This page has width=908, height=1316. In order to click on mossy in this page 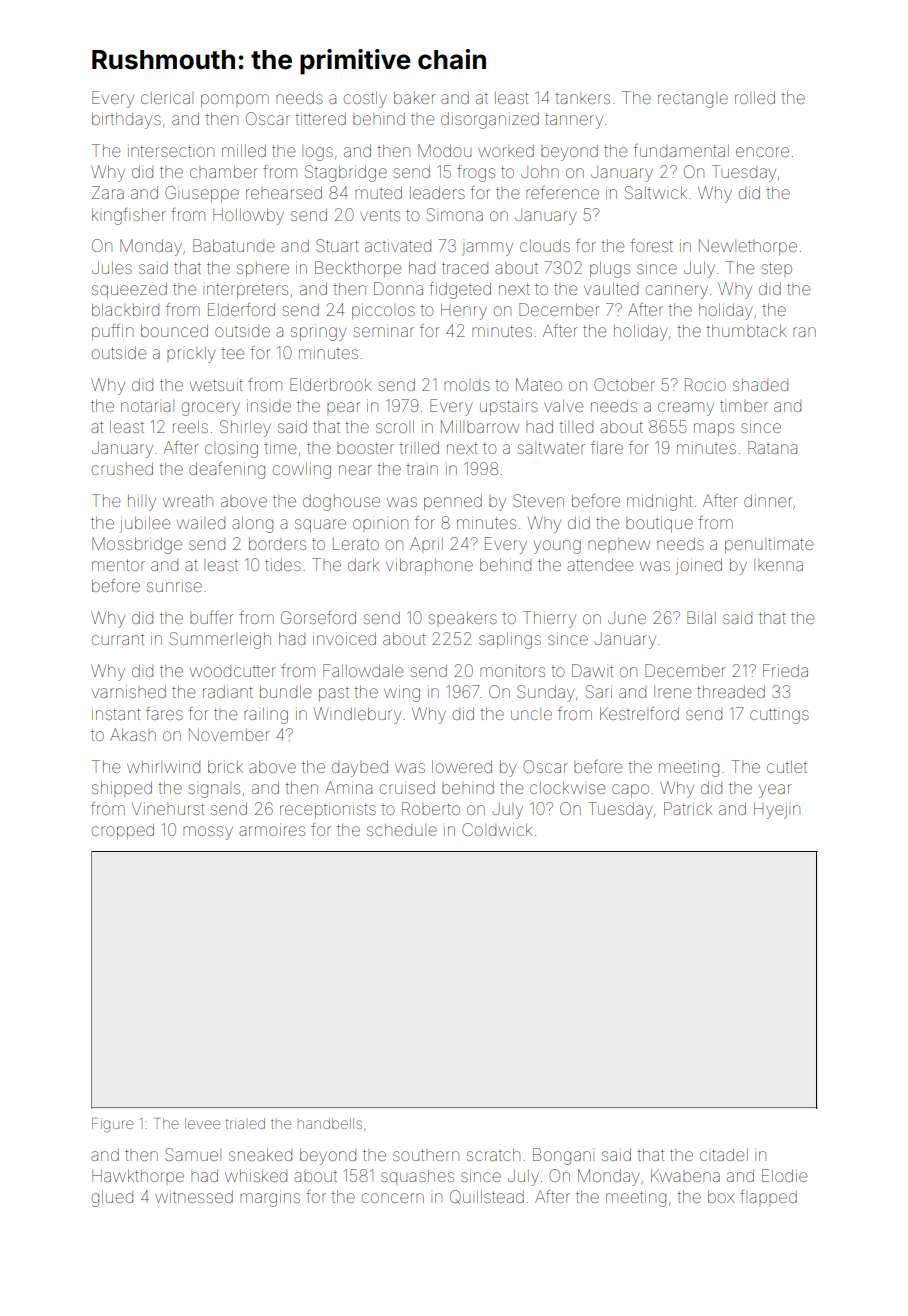, I will do `click(208, 833)`.
